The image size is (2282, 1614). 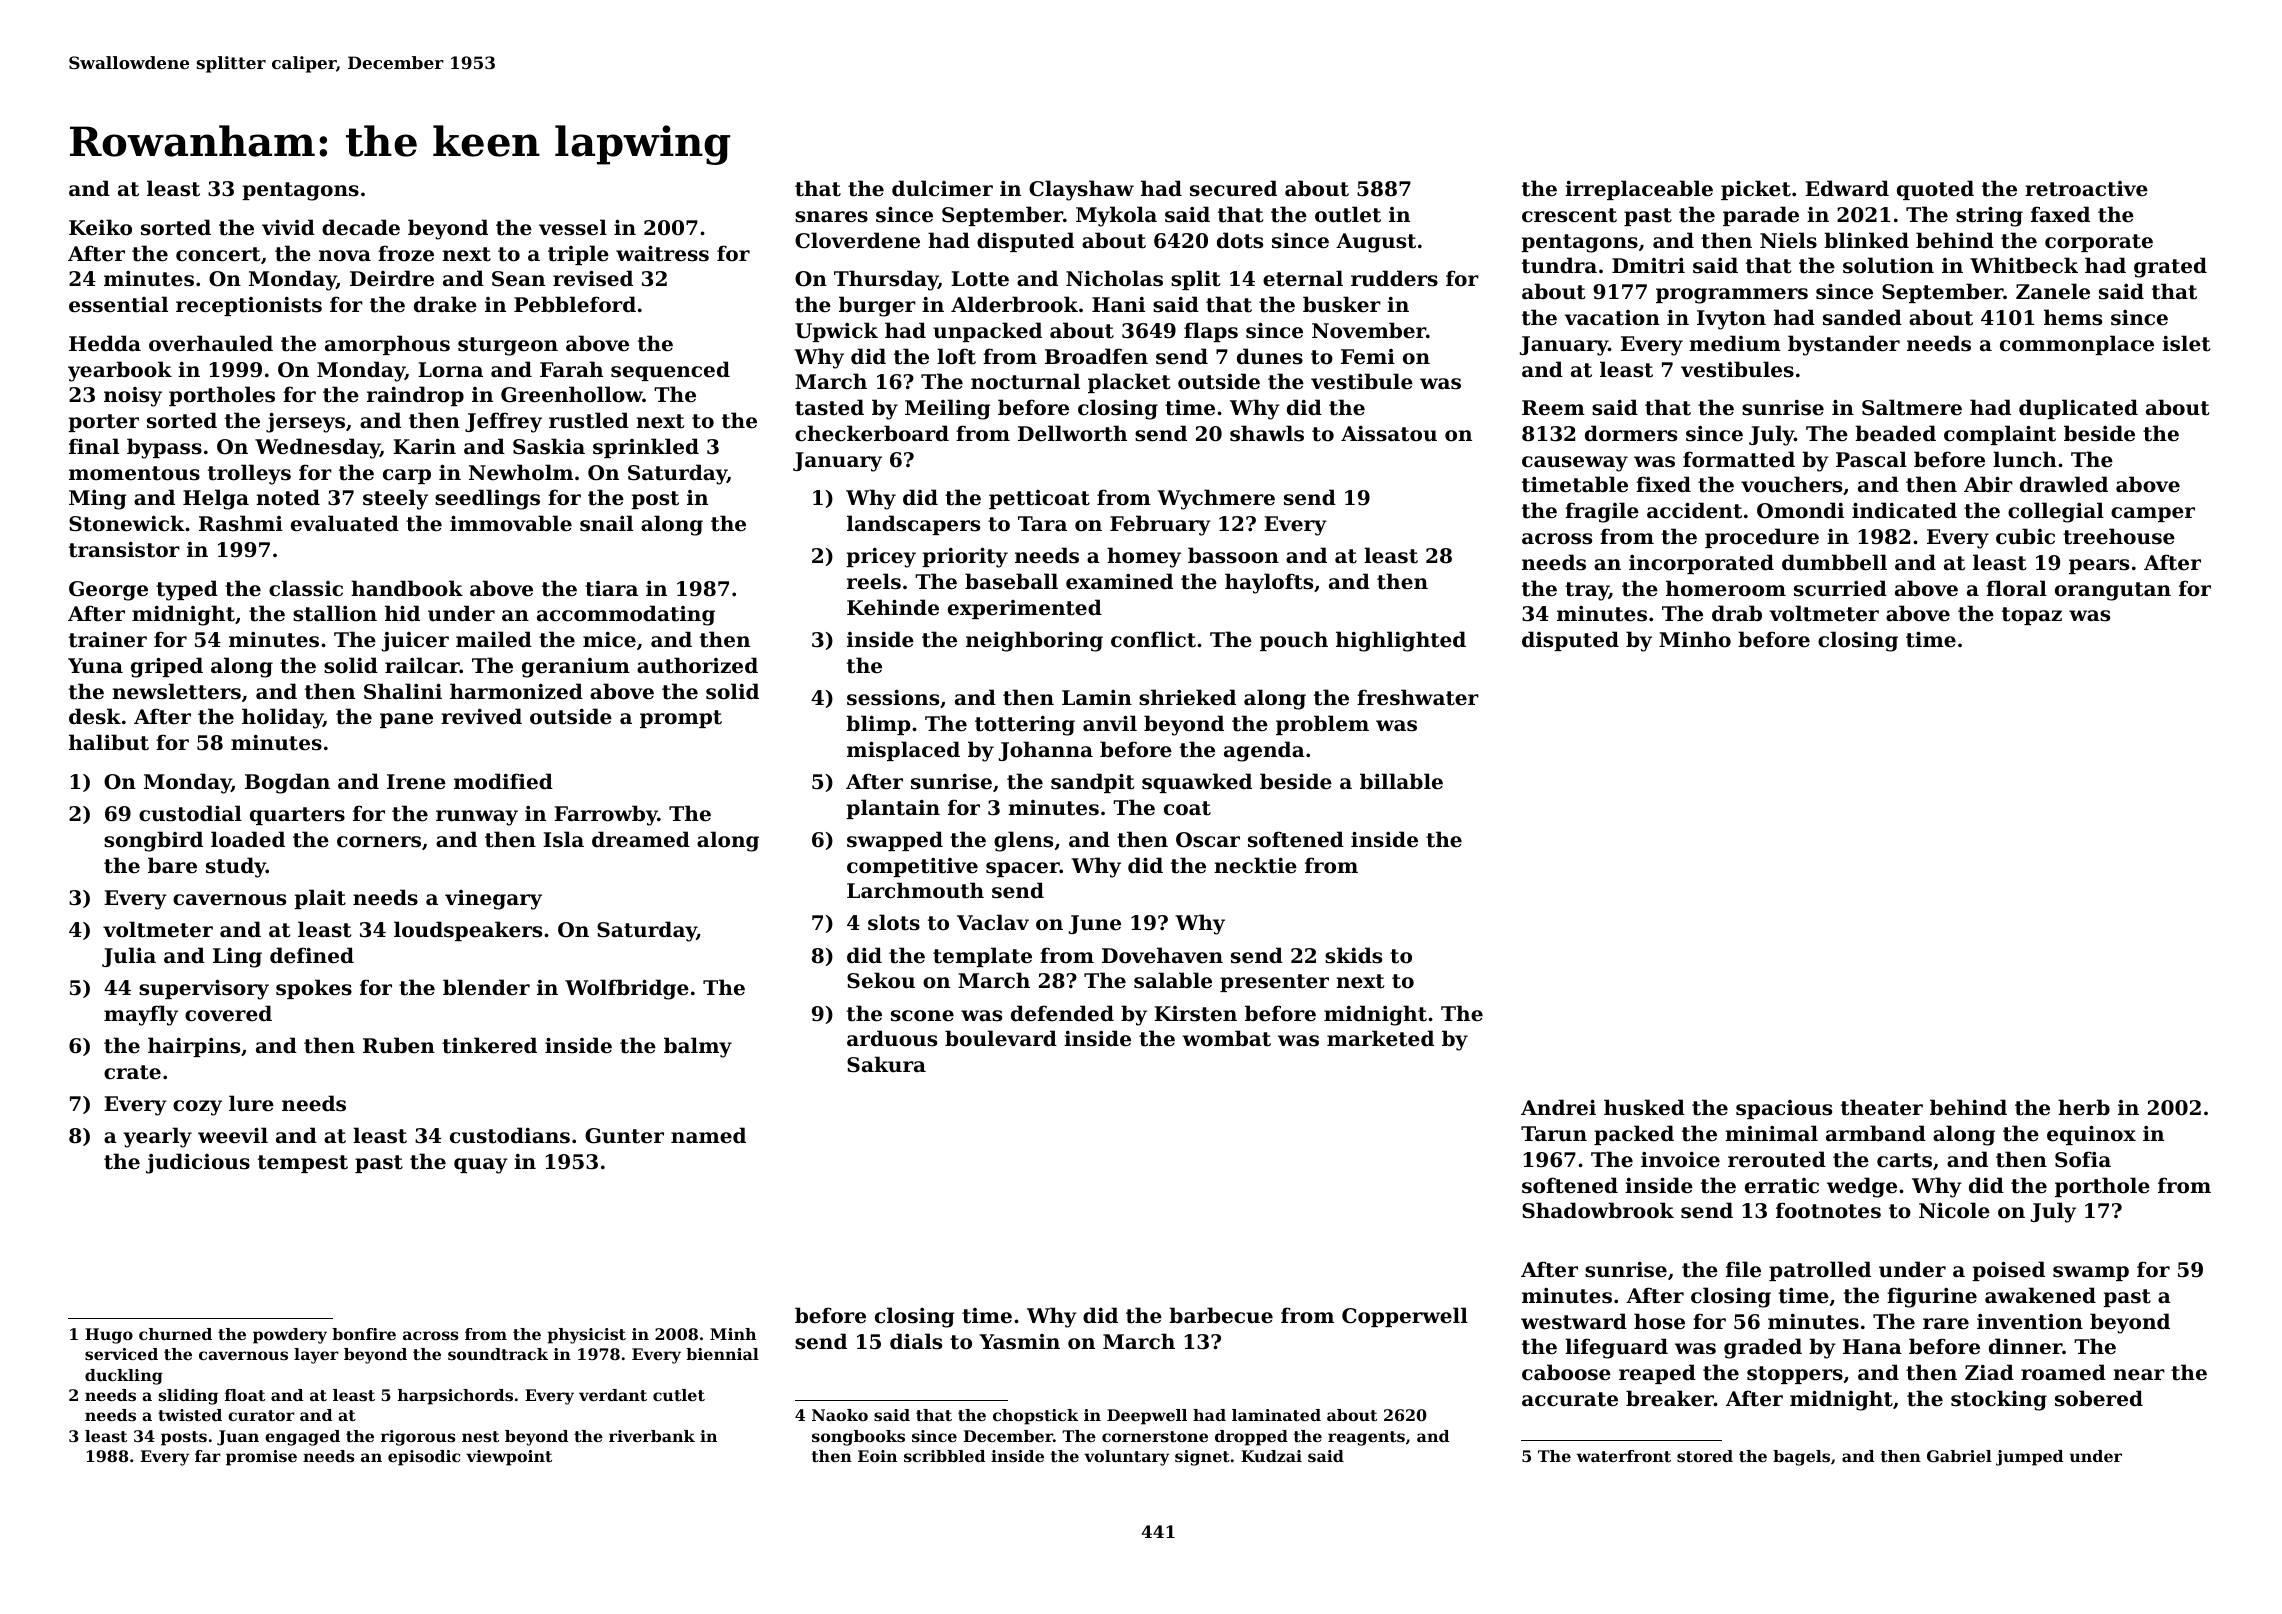 What do you see at coordinates (364, 1334) in the document?
I see `bonfire` at bounding box center [364, 1334].
